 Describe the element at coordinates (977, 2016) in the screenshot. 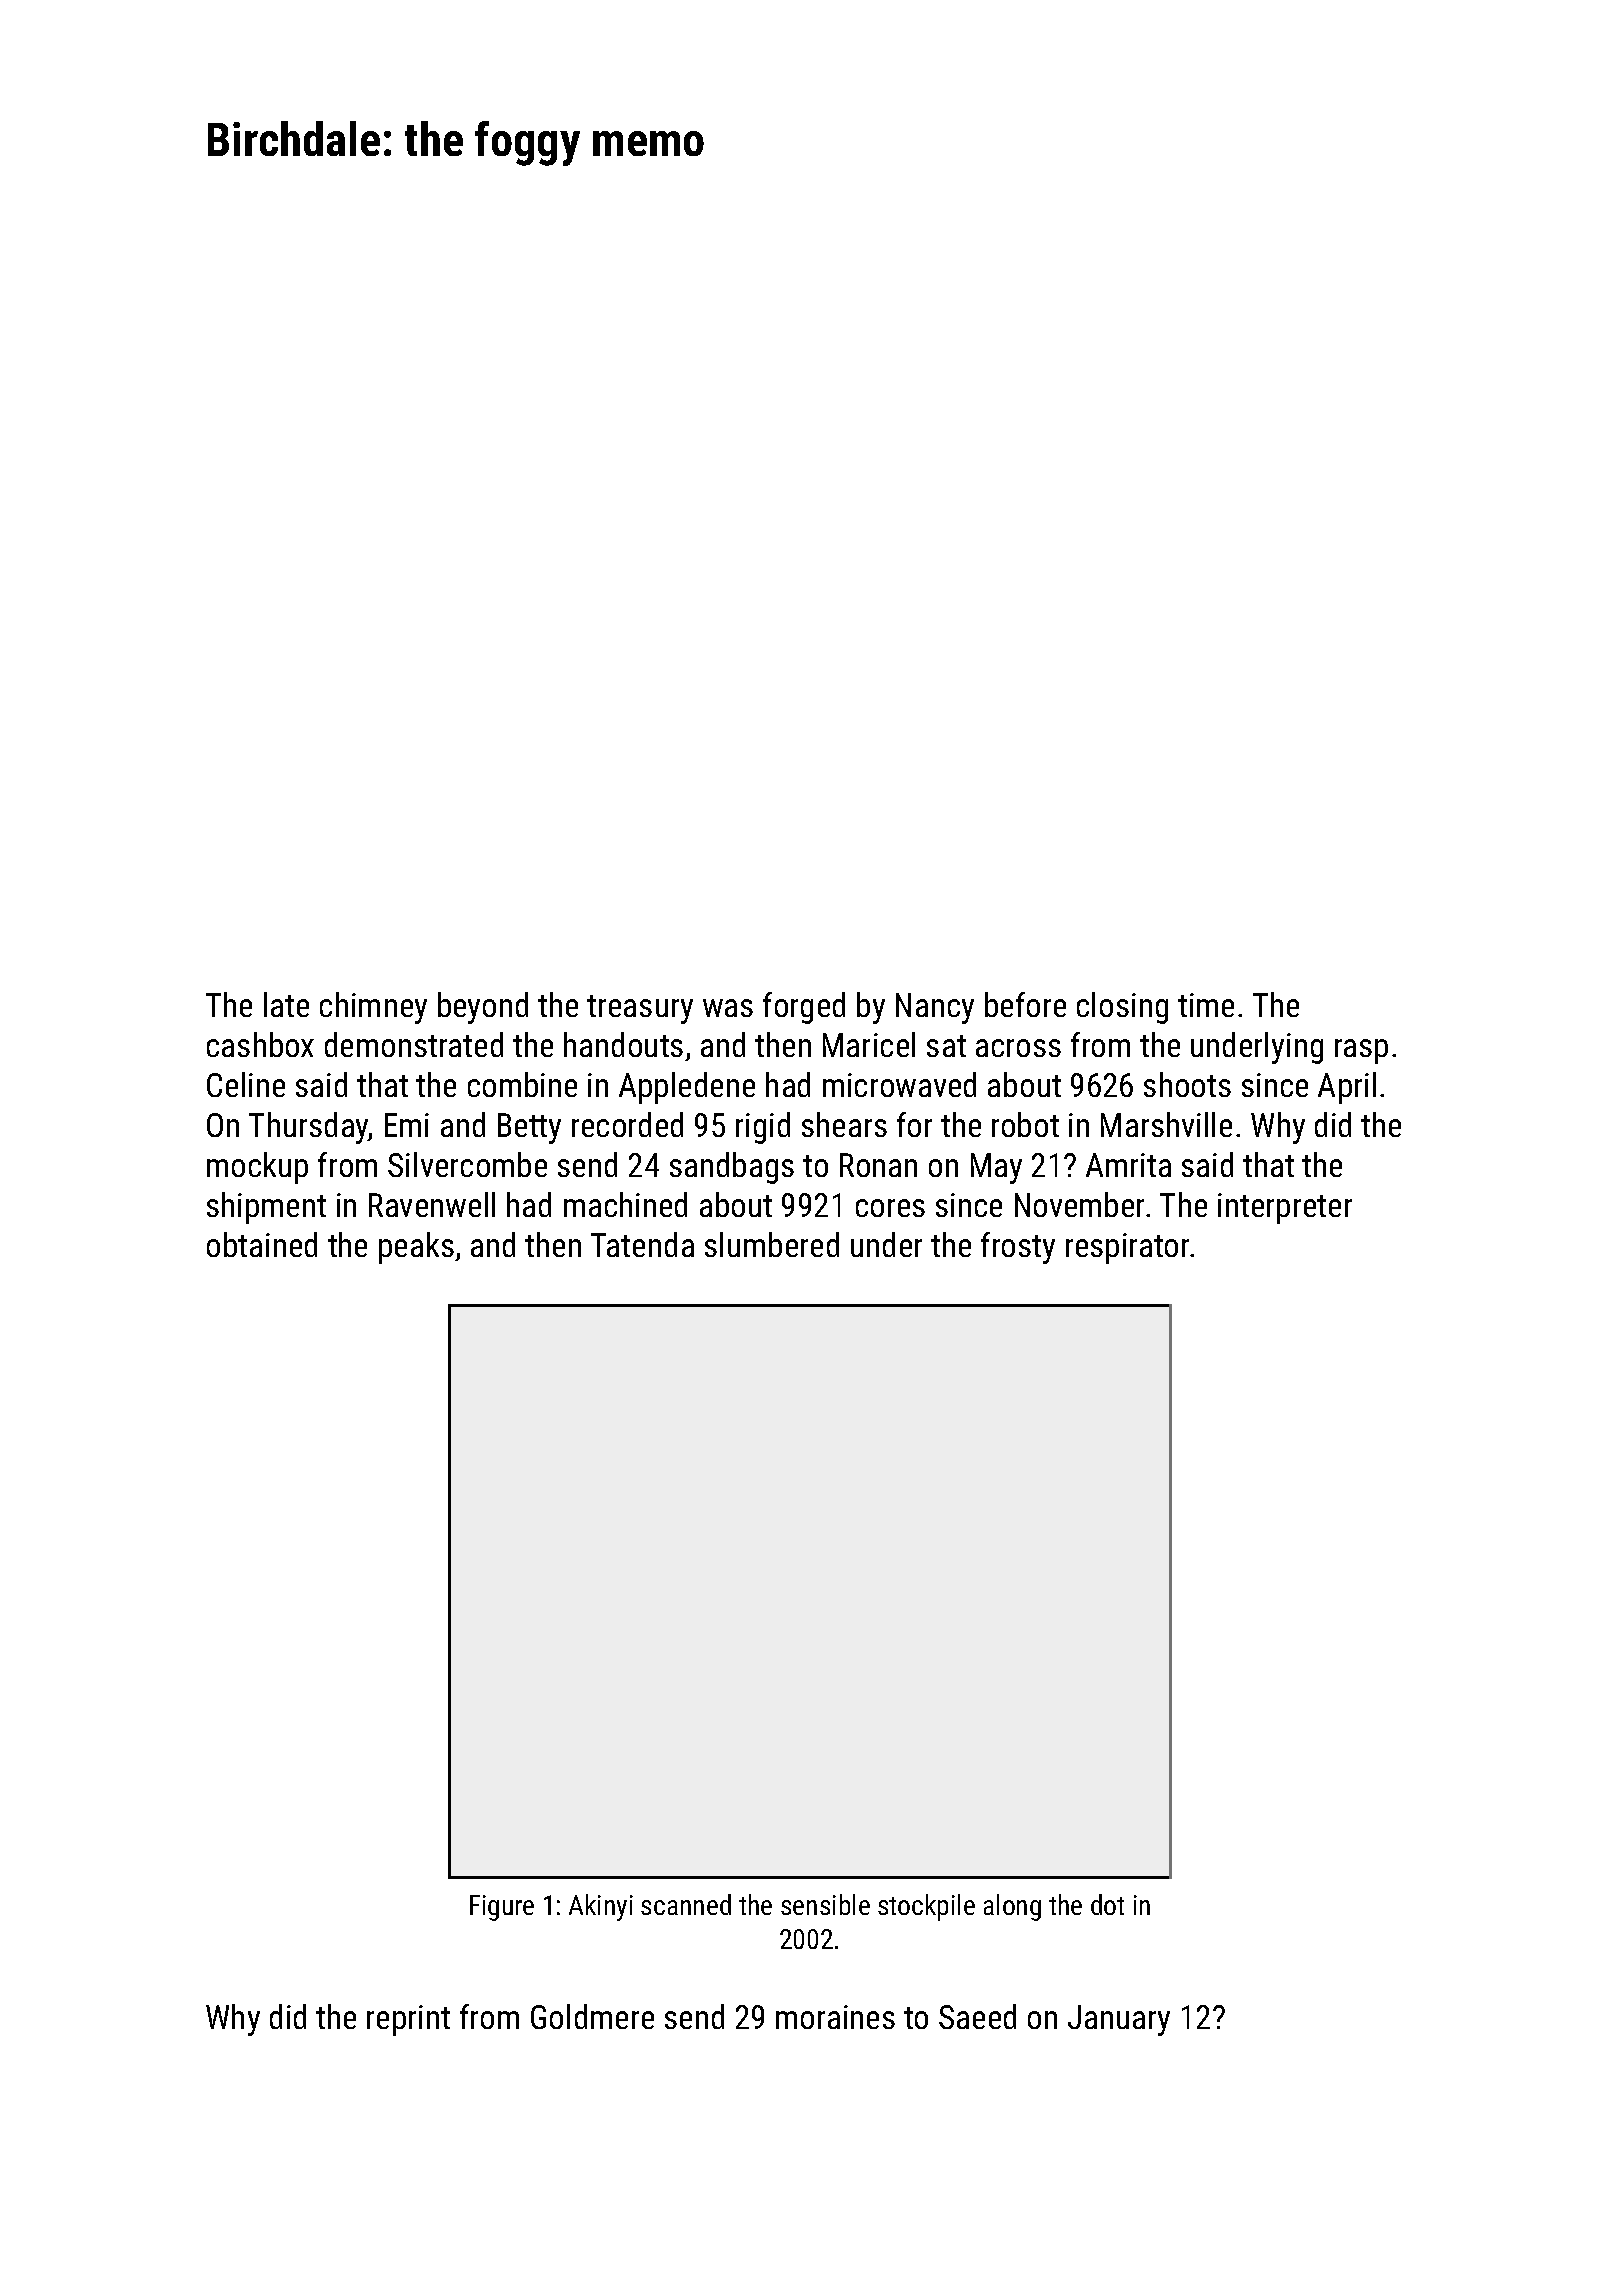

I see `Saeed` at that location.
